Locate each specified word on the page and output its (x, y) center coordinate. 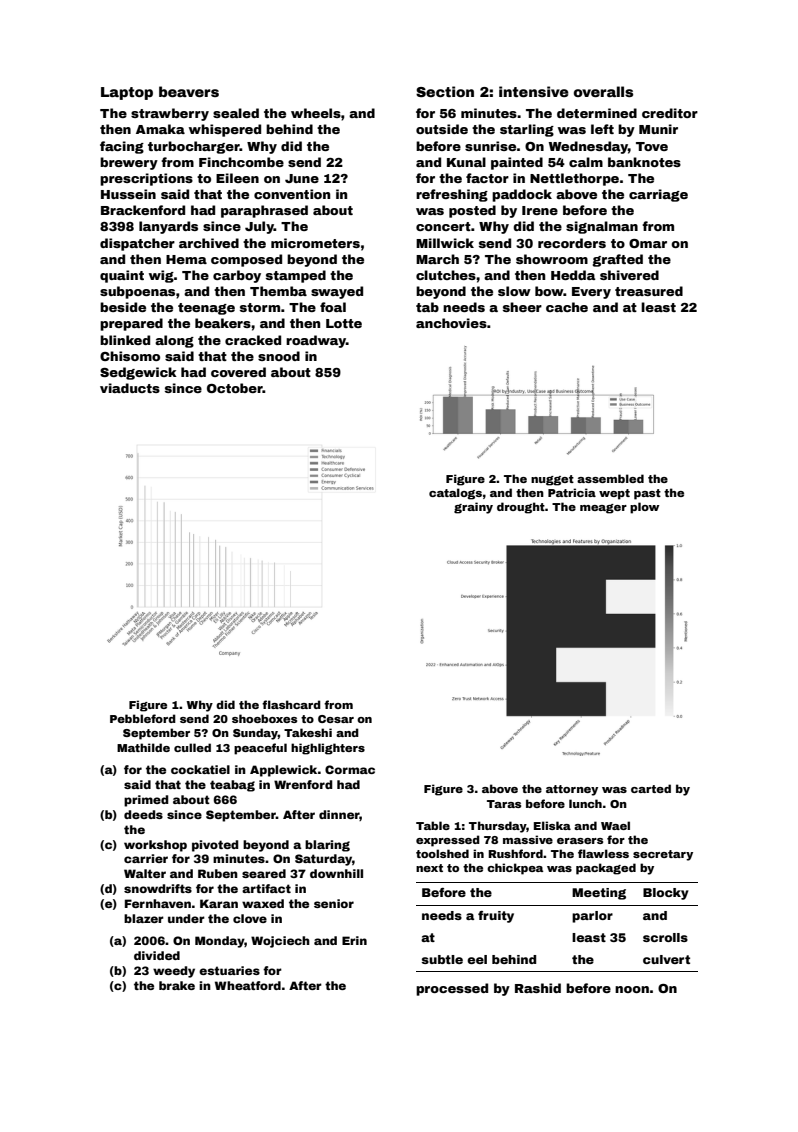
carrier (146, 858)
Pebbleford (143, 718)
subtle (442, 959)
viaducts (130, 388)
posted (472, 211)
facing (122, 147)
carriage (658, 195)
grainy (473, 508)
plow (644, 508)
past (647, 494)
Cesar (336, 719)
